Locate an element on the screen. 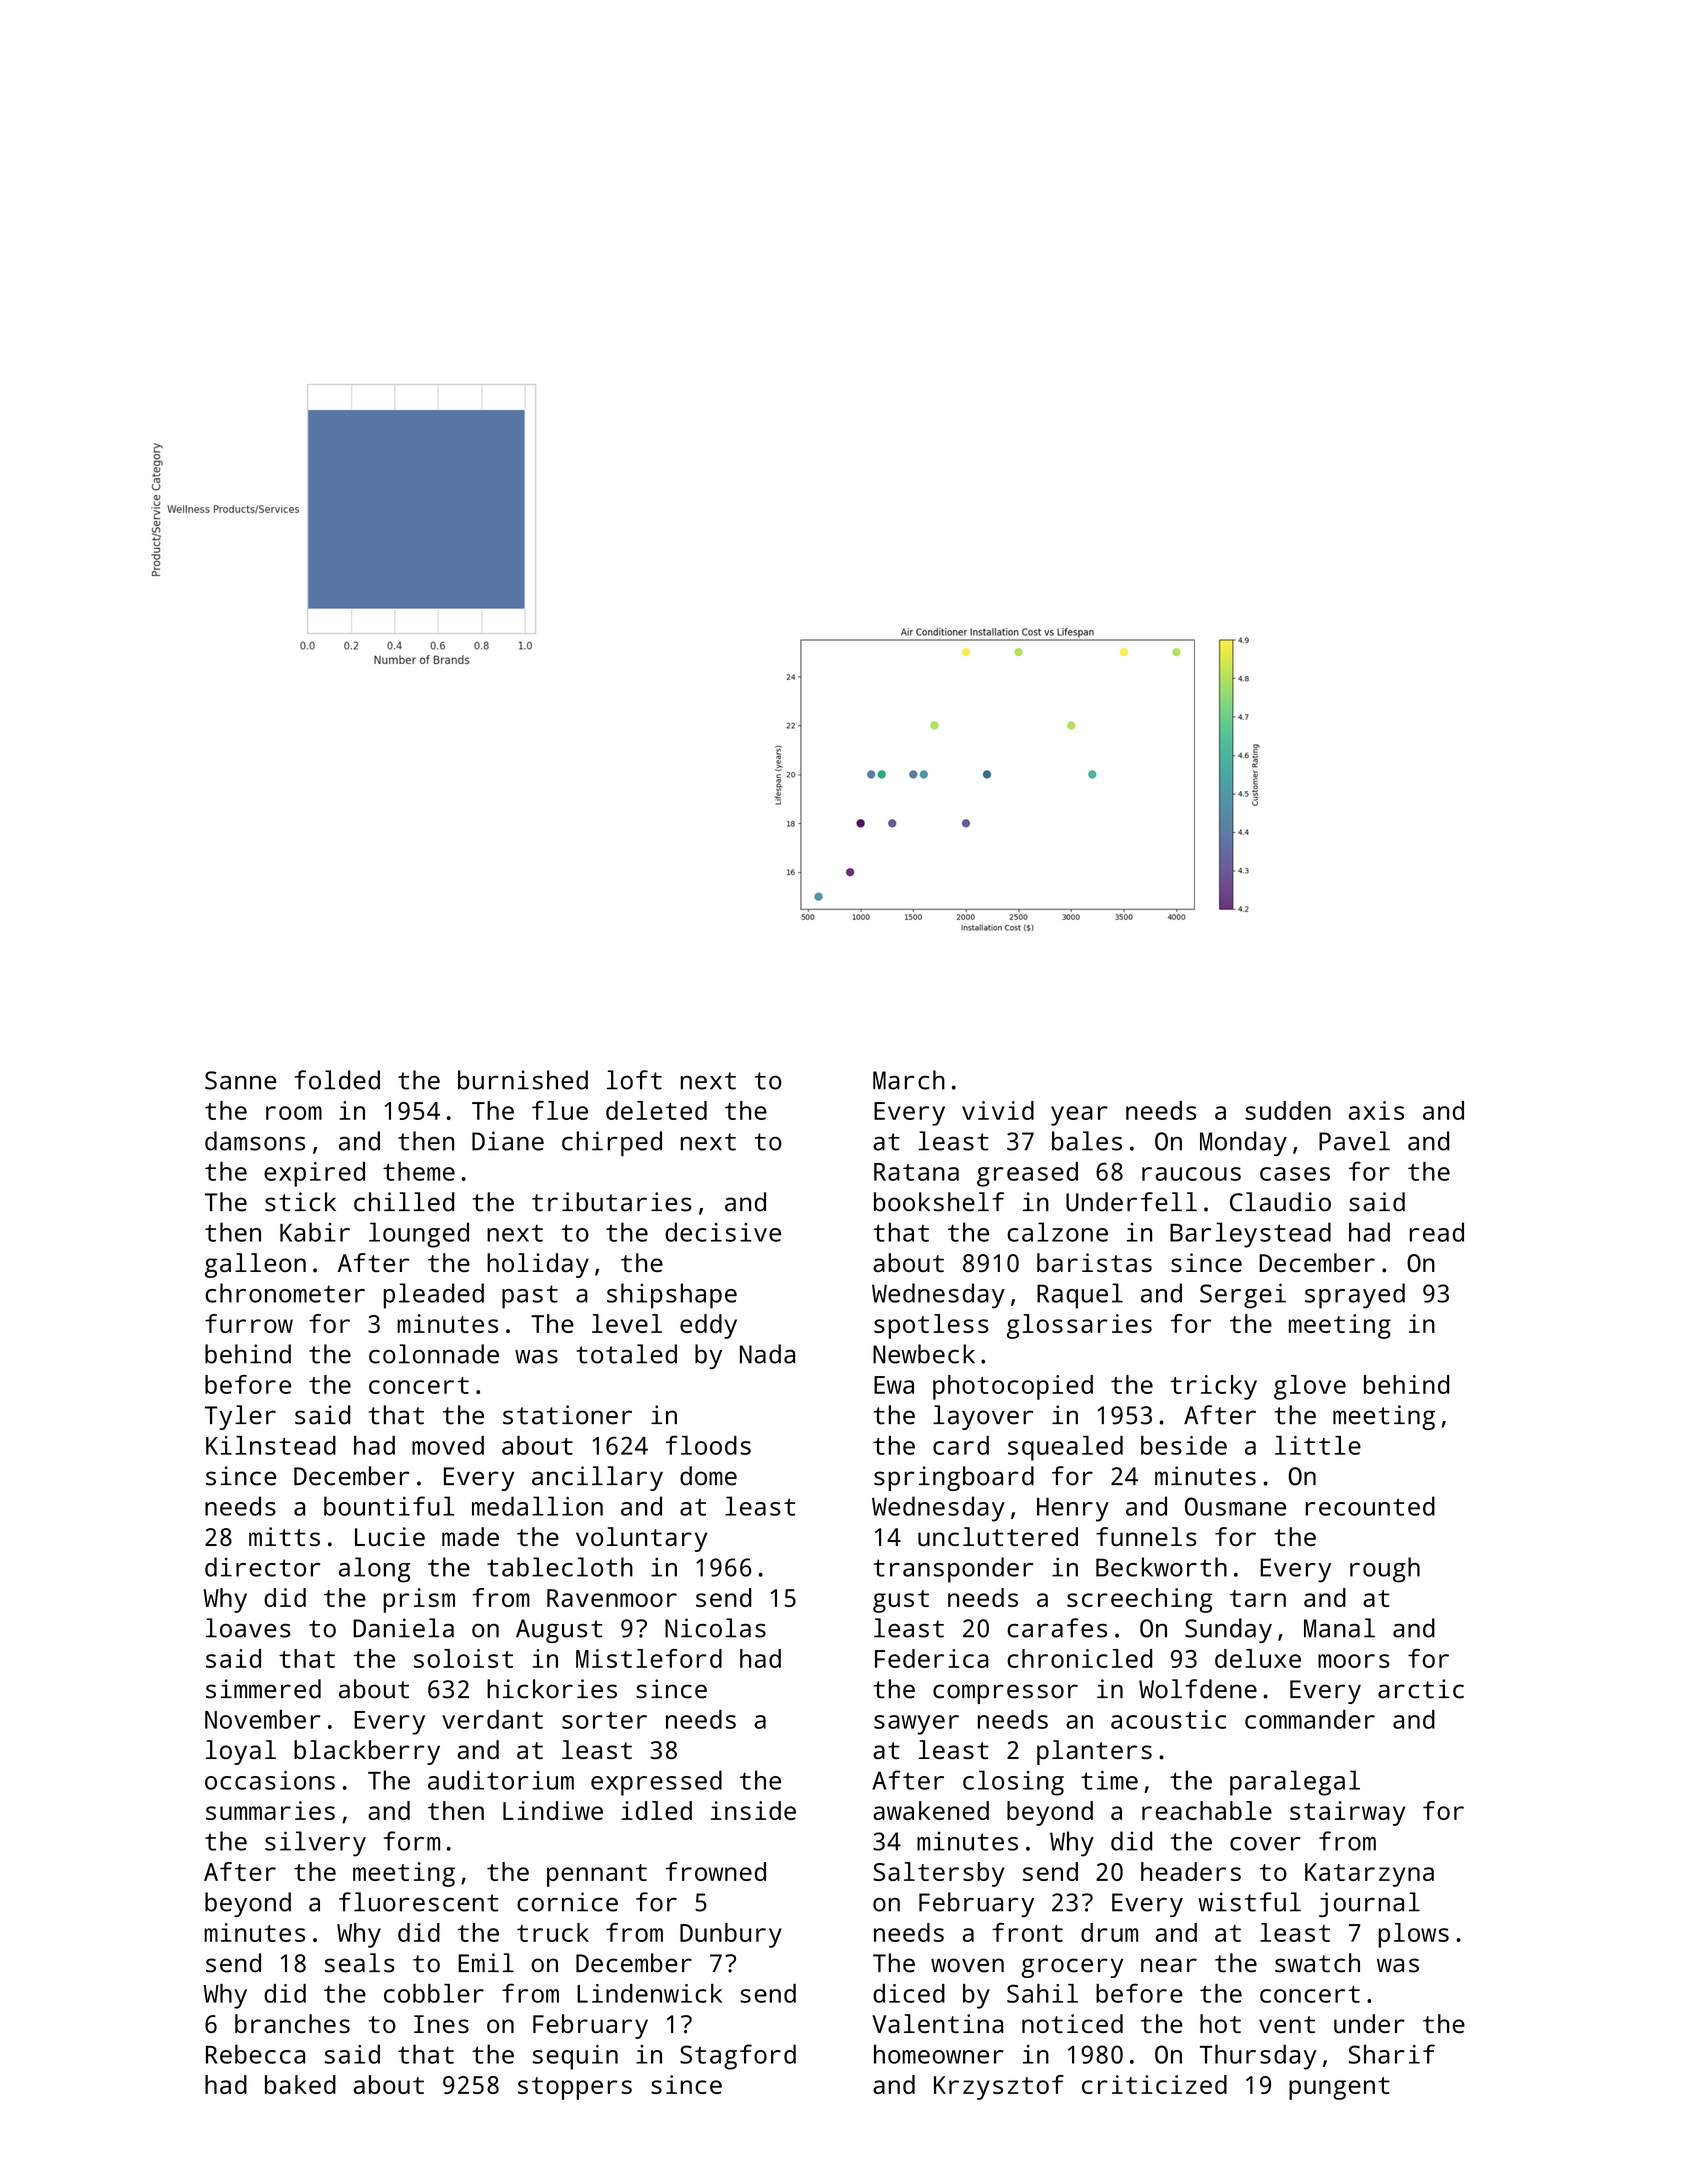 The image size is (1683, 2178). silvery is located at coordinates (315, 1844).
